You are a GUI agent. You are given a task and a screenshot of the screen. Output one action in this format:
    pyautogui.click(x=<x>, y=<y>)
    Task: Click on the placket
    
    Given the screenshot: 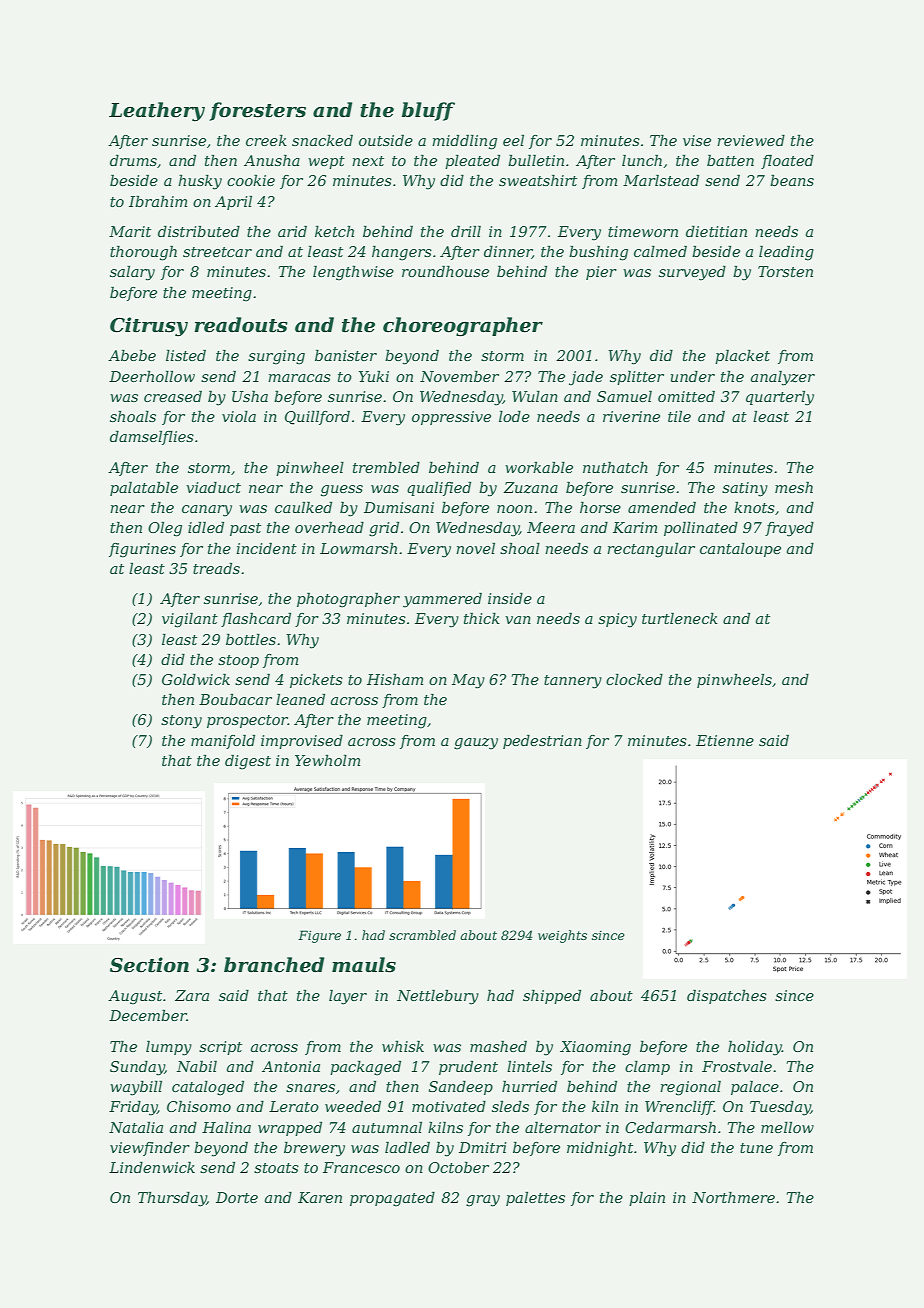 What is the action you would take?
    pyautogui.click(x=742, y=356)
